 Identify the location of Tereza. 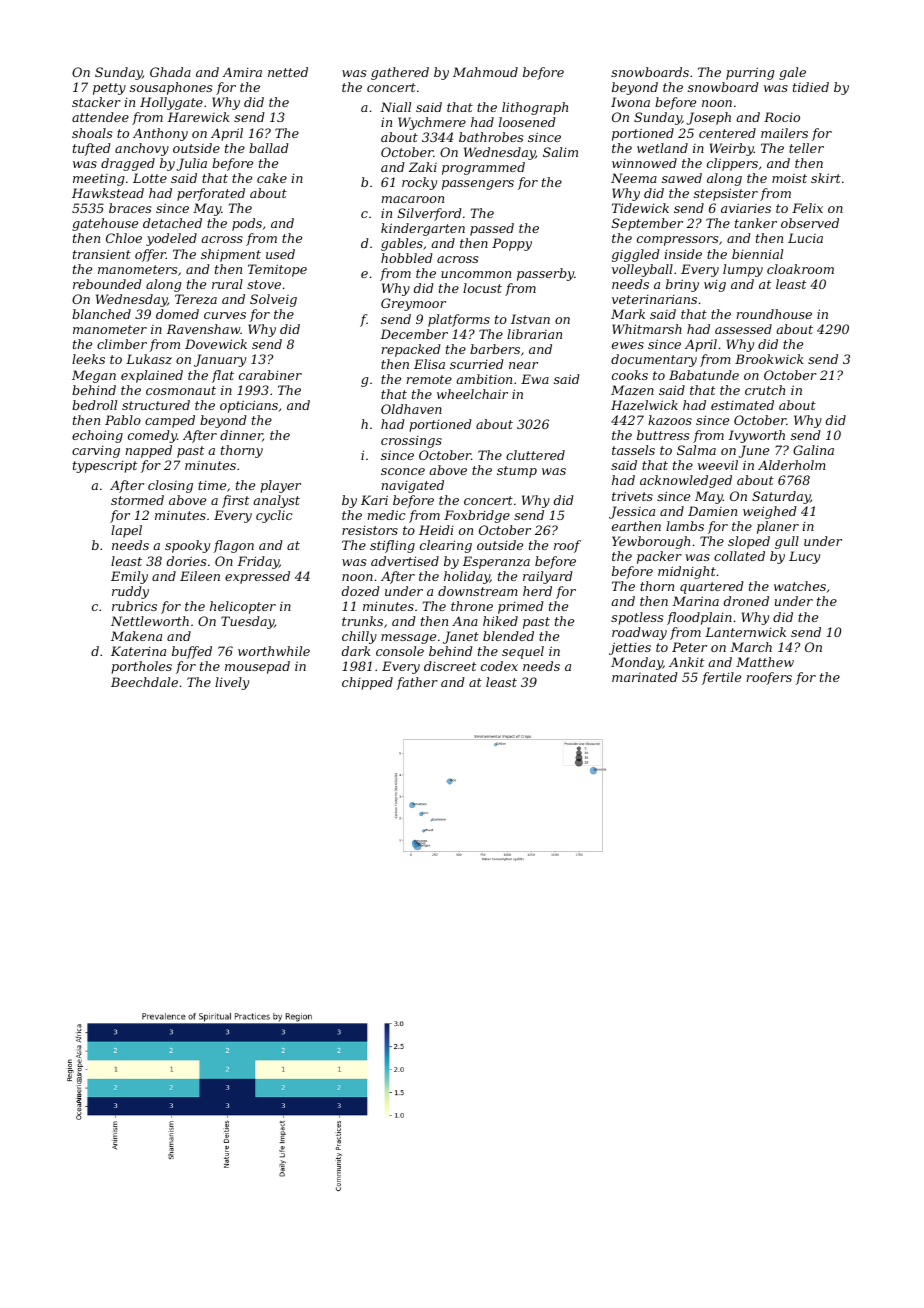
(196, 299).
